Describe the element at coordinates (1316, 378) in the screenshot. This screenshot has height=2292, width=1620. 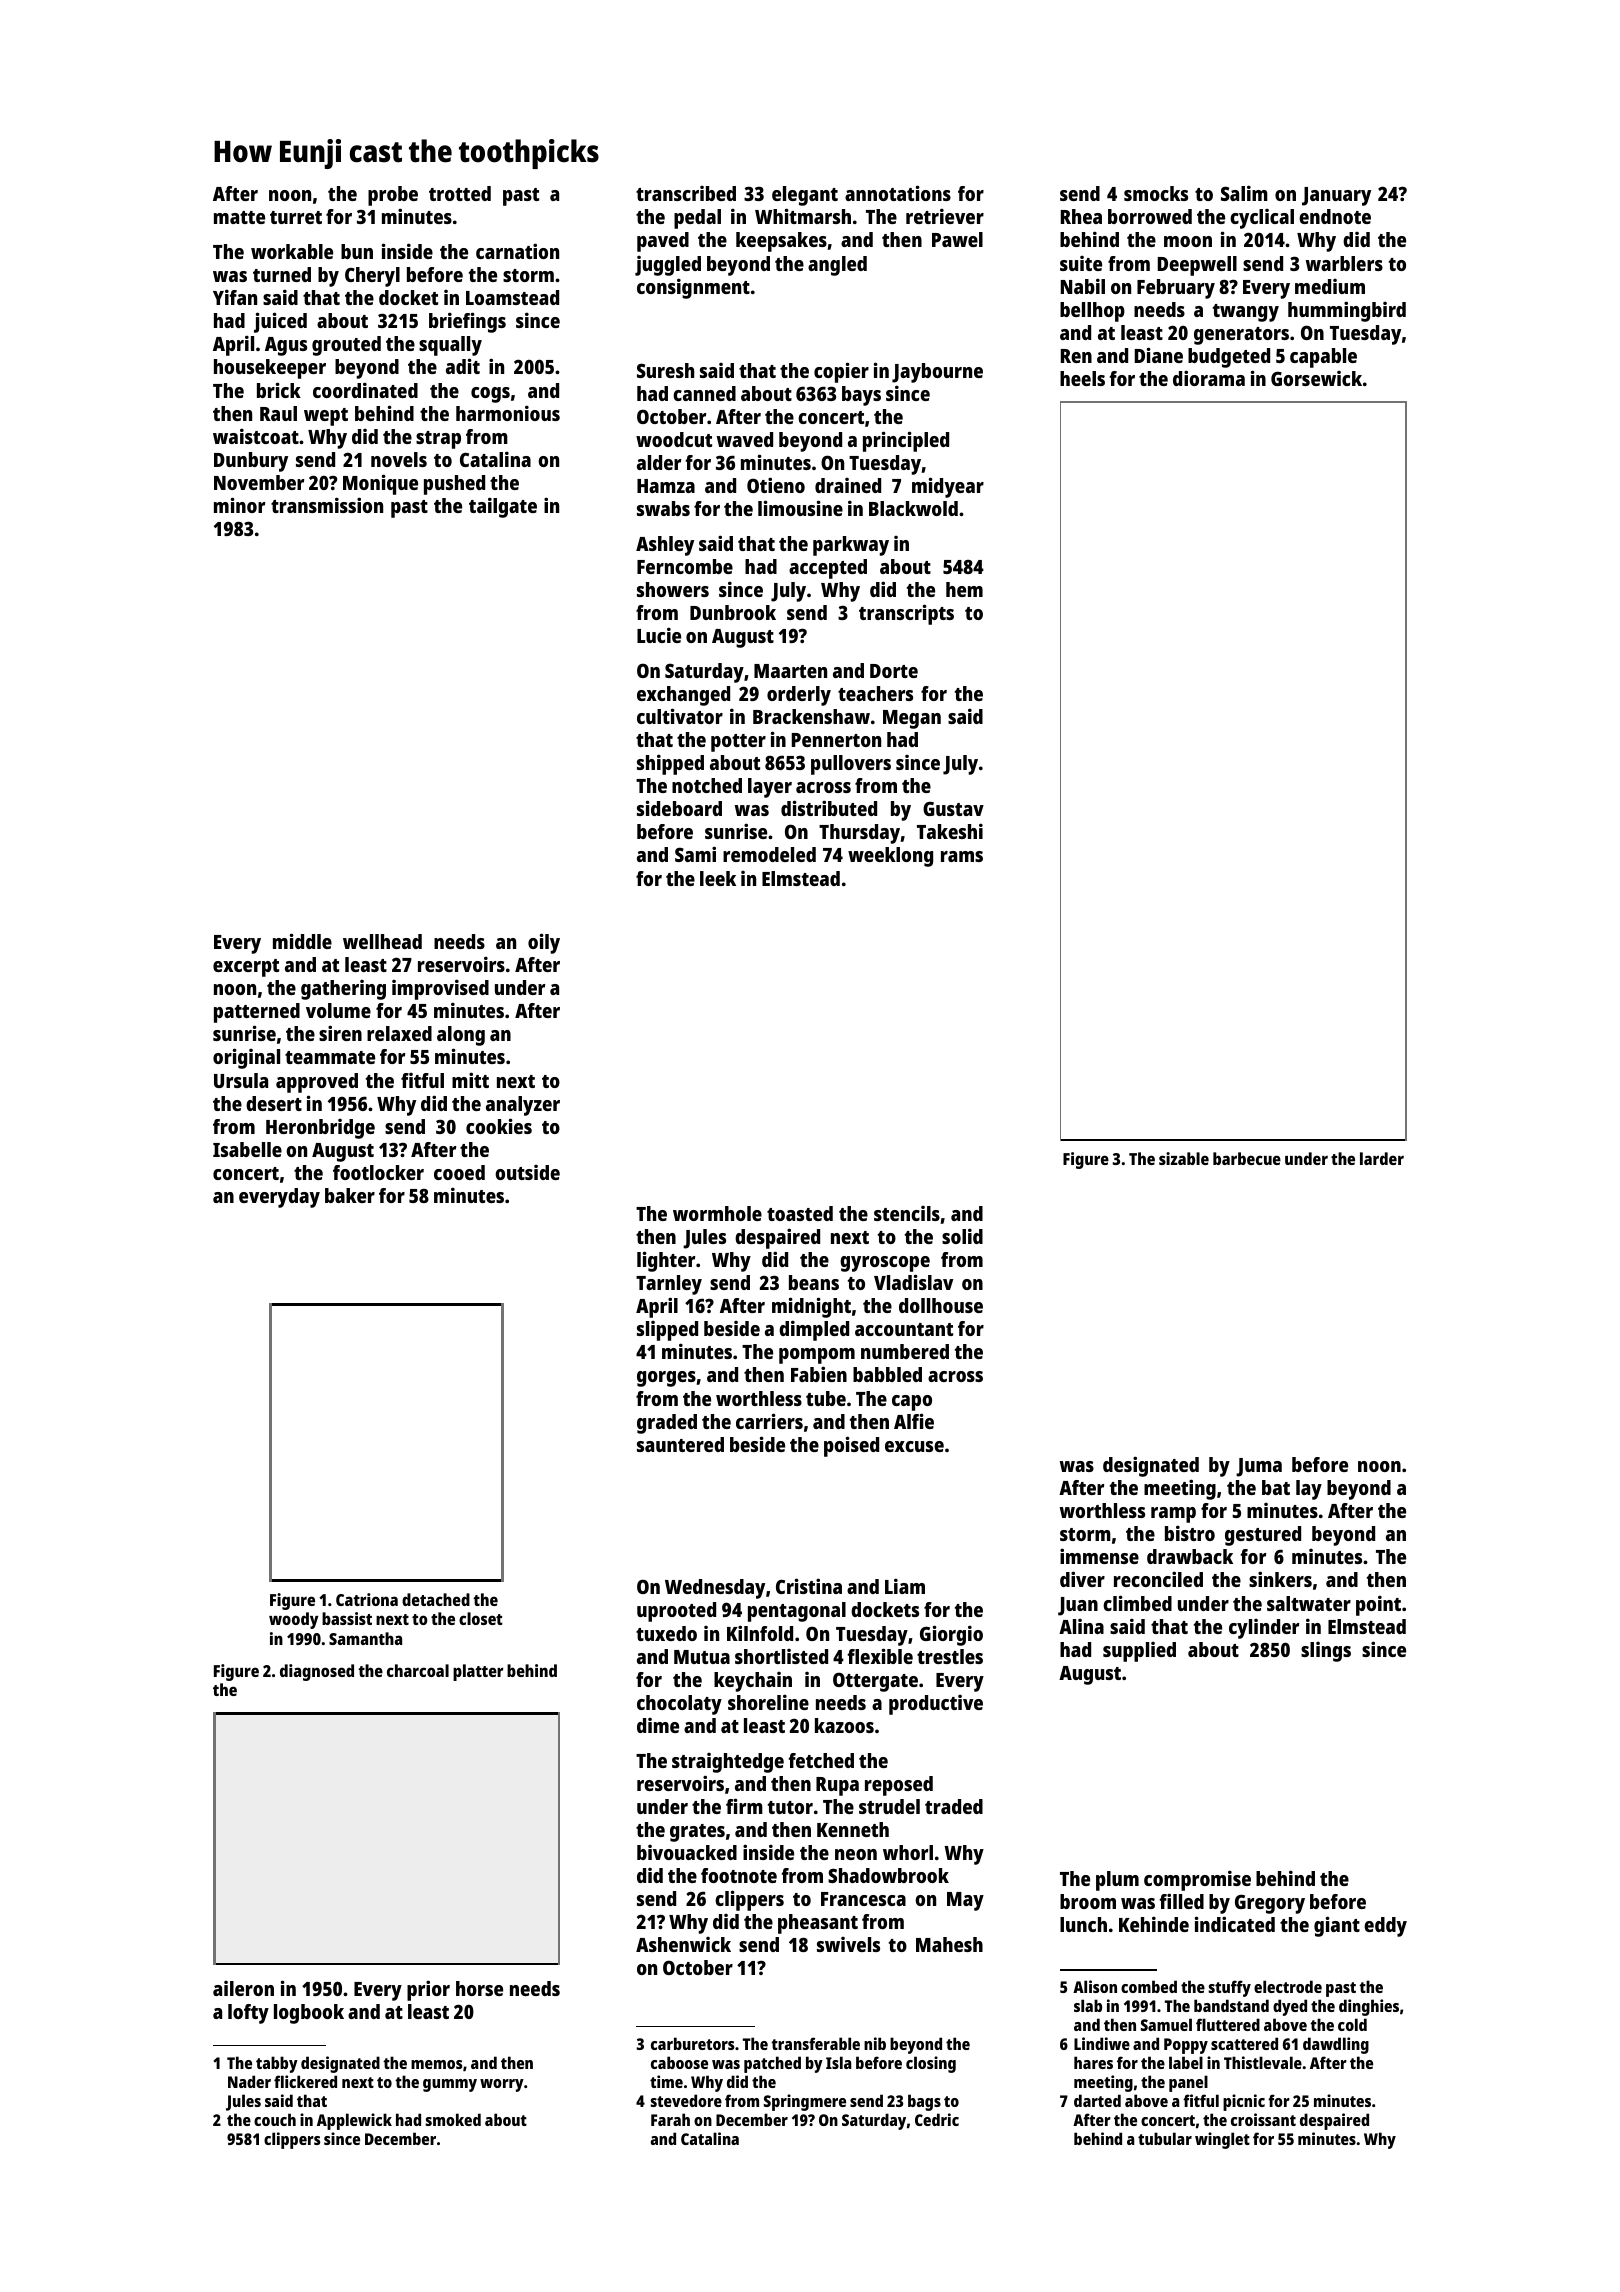
I see `Gorsewick` at that location.
